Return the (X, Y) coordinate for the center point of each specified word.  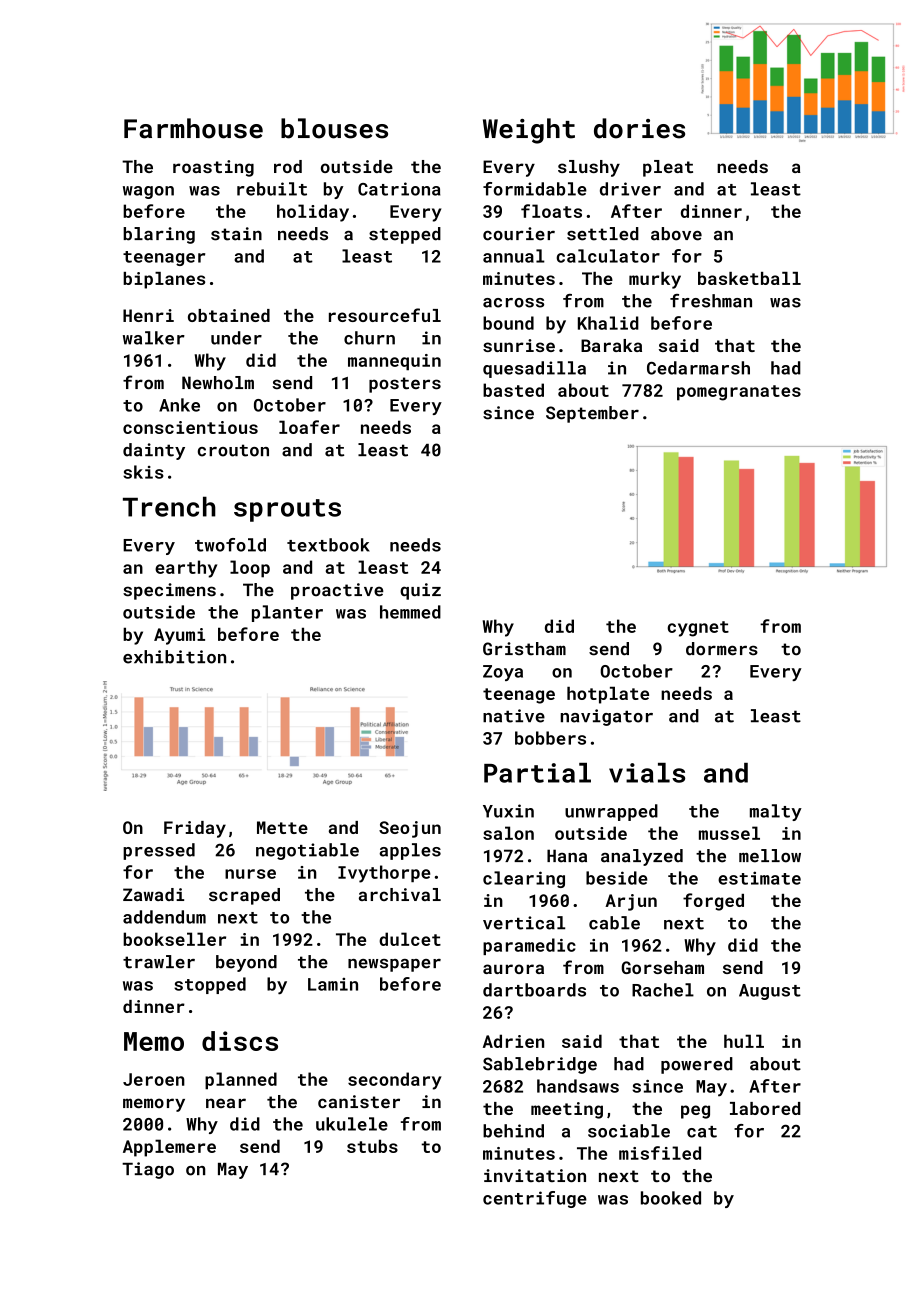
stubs (372, 1146)
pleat (668, 168)
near (226, 1103)
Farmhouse (193, 128)
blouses (334, 128)
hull (744, 1041)
